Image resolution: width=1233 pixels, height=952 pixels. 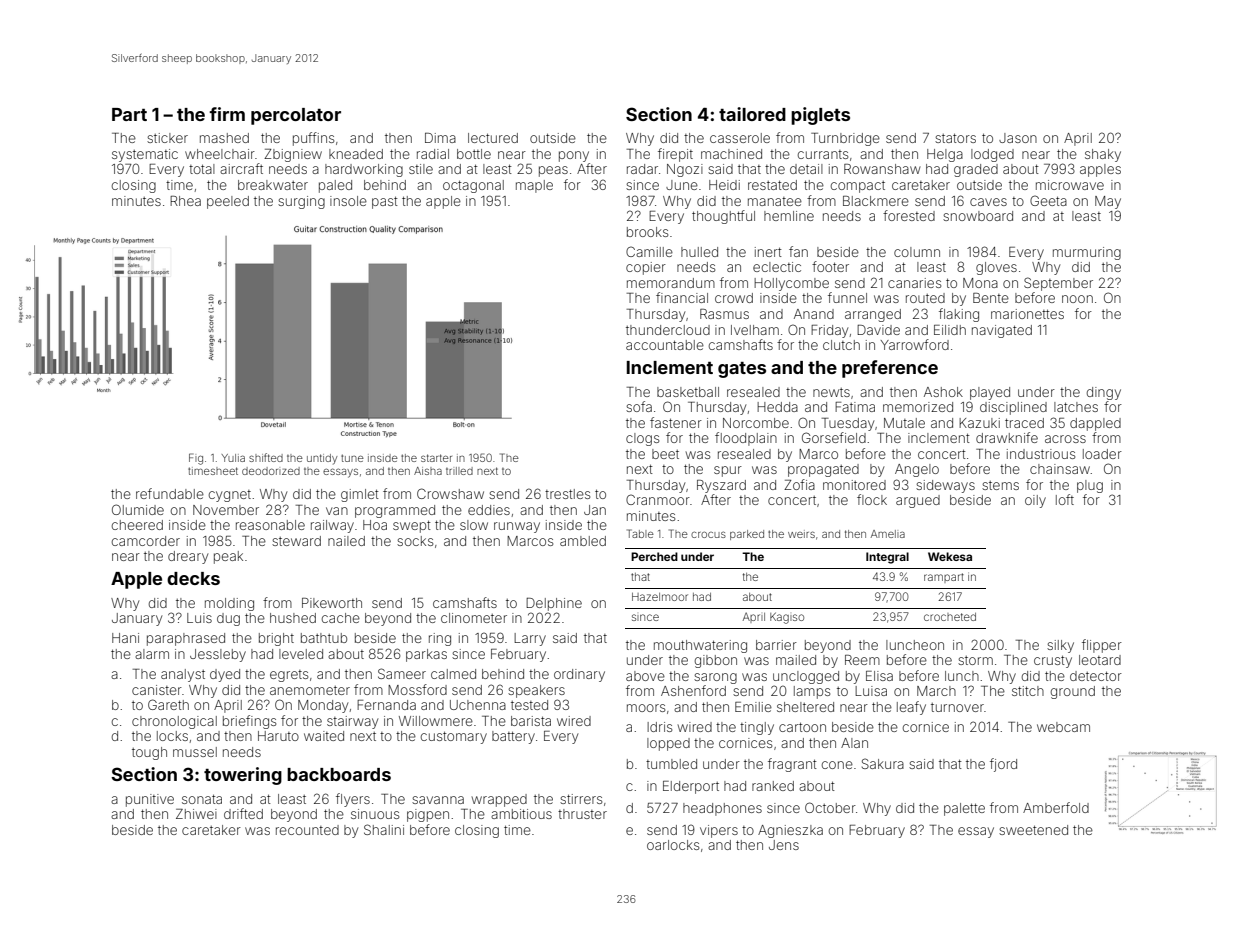 I want to click on parkas, so click(x=426, y=655).
